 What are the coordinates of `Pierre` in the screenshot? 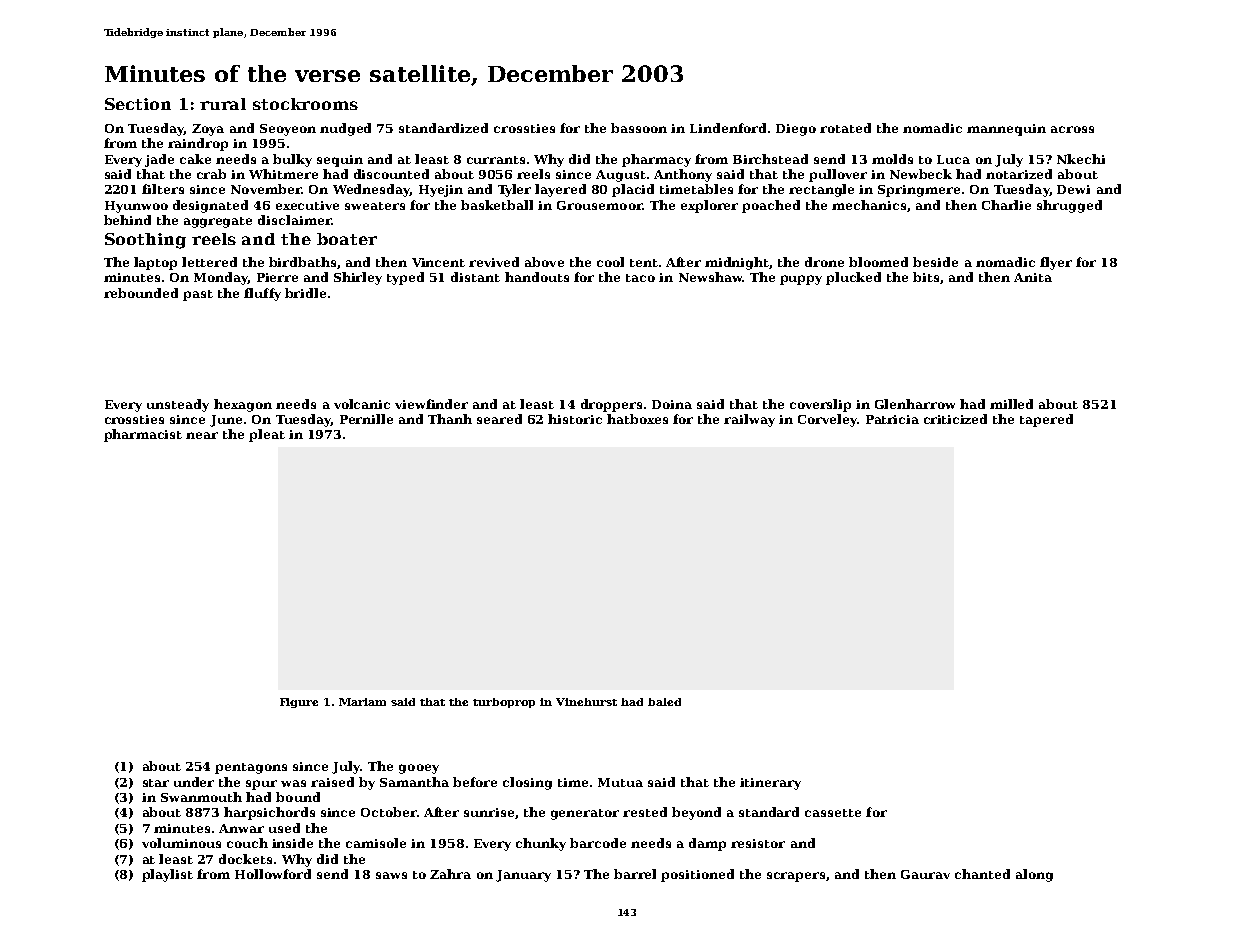 It's located at (277, 277).
